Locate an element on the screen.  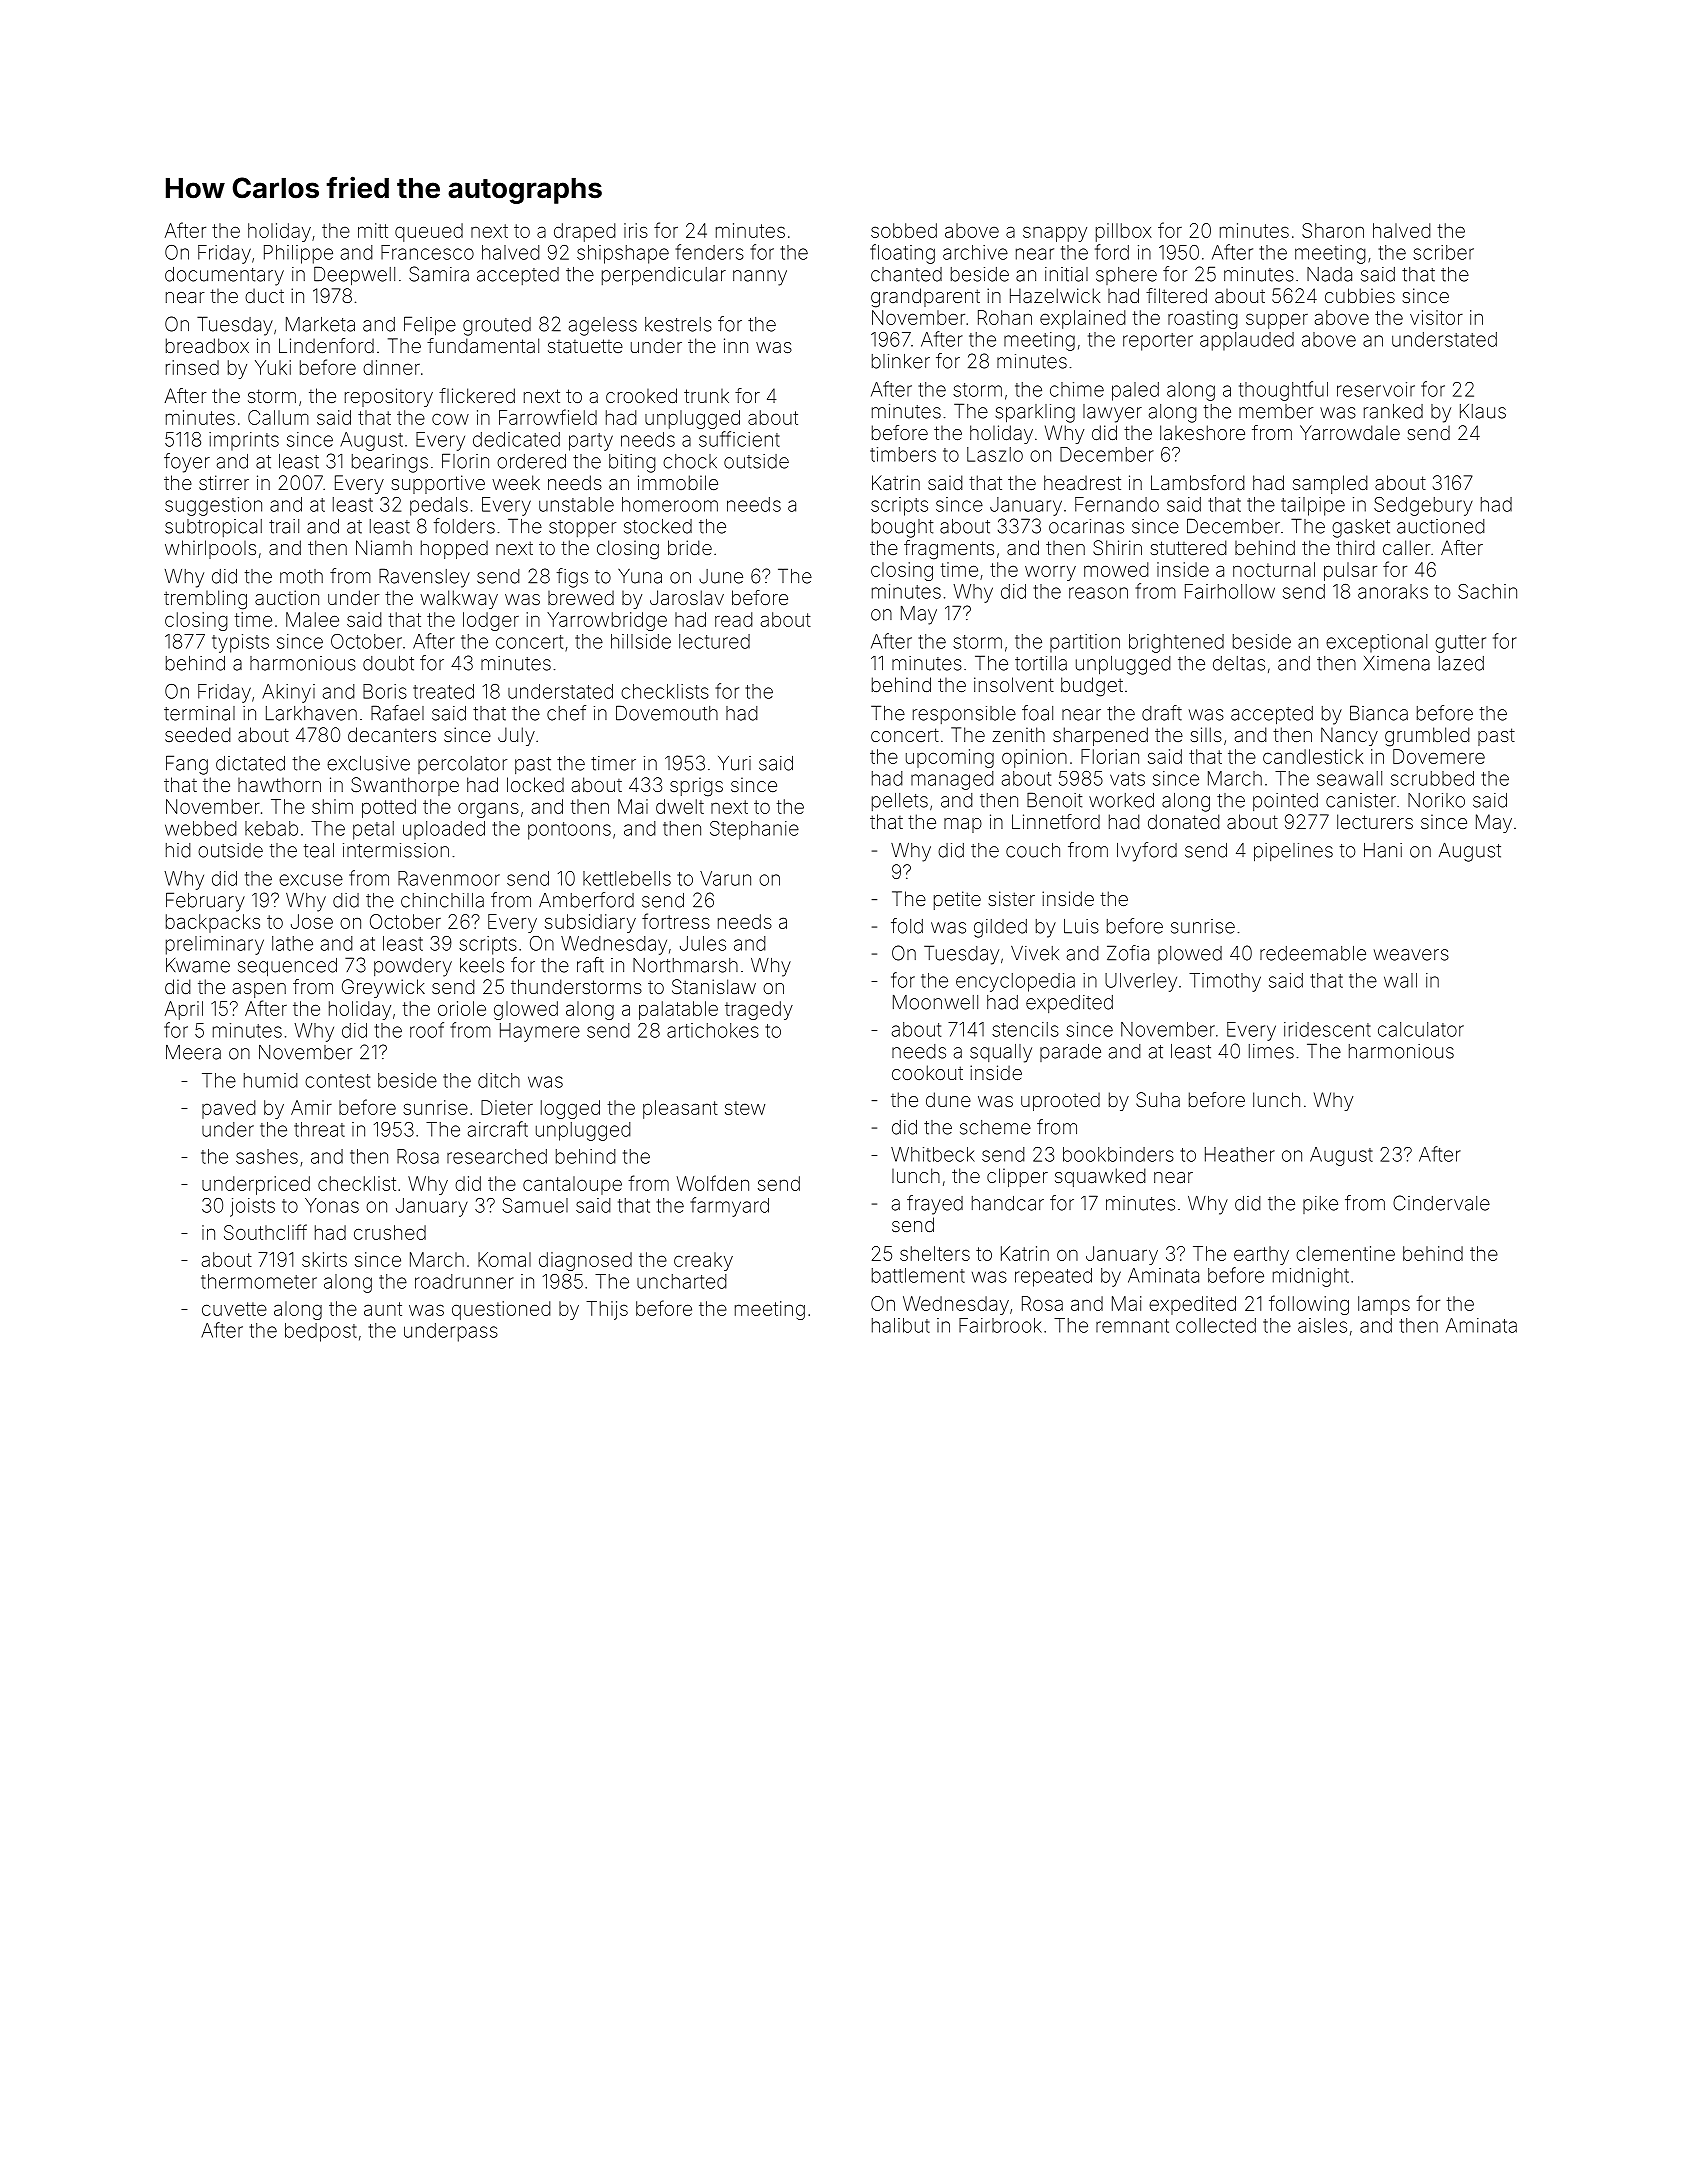
Rohan is located at coordinates (1005, 317).
